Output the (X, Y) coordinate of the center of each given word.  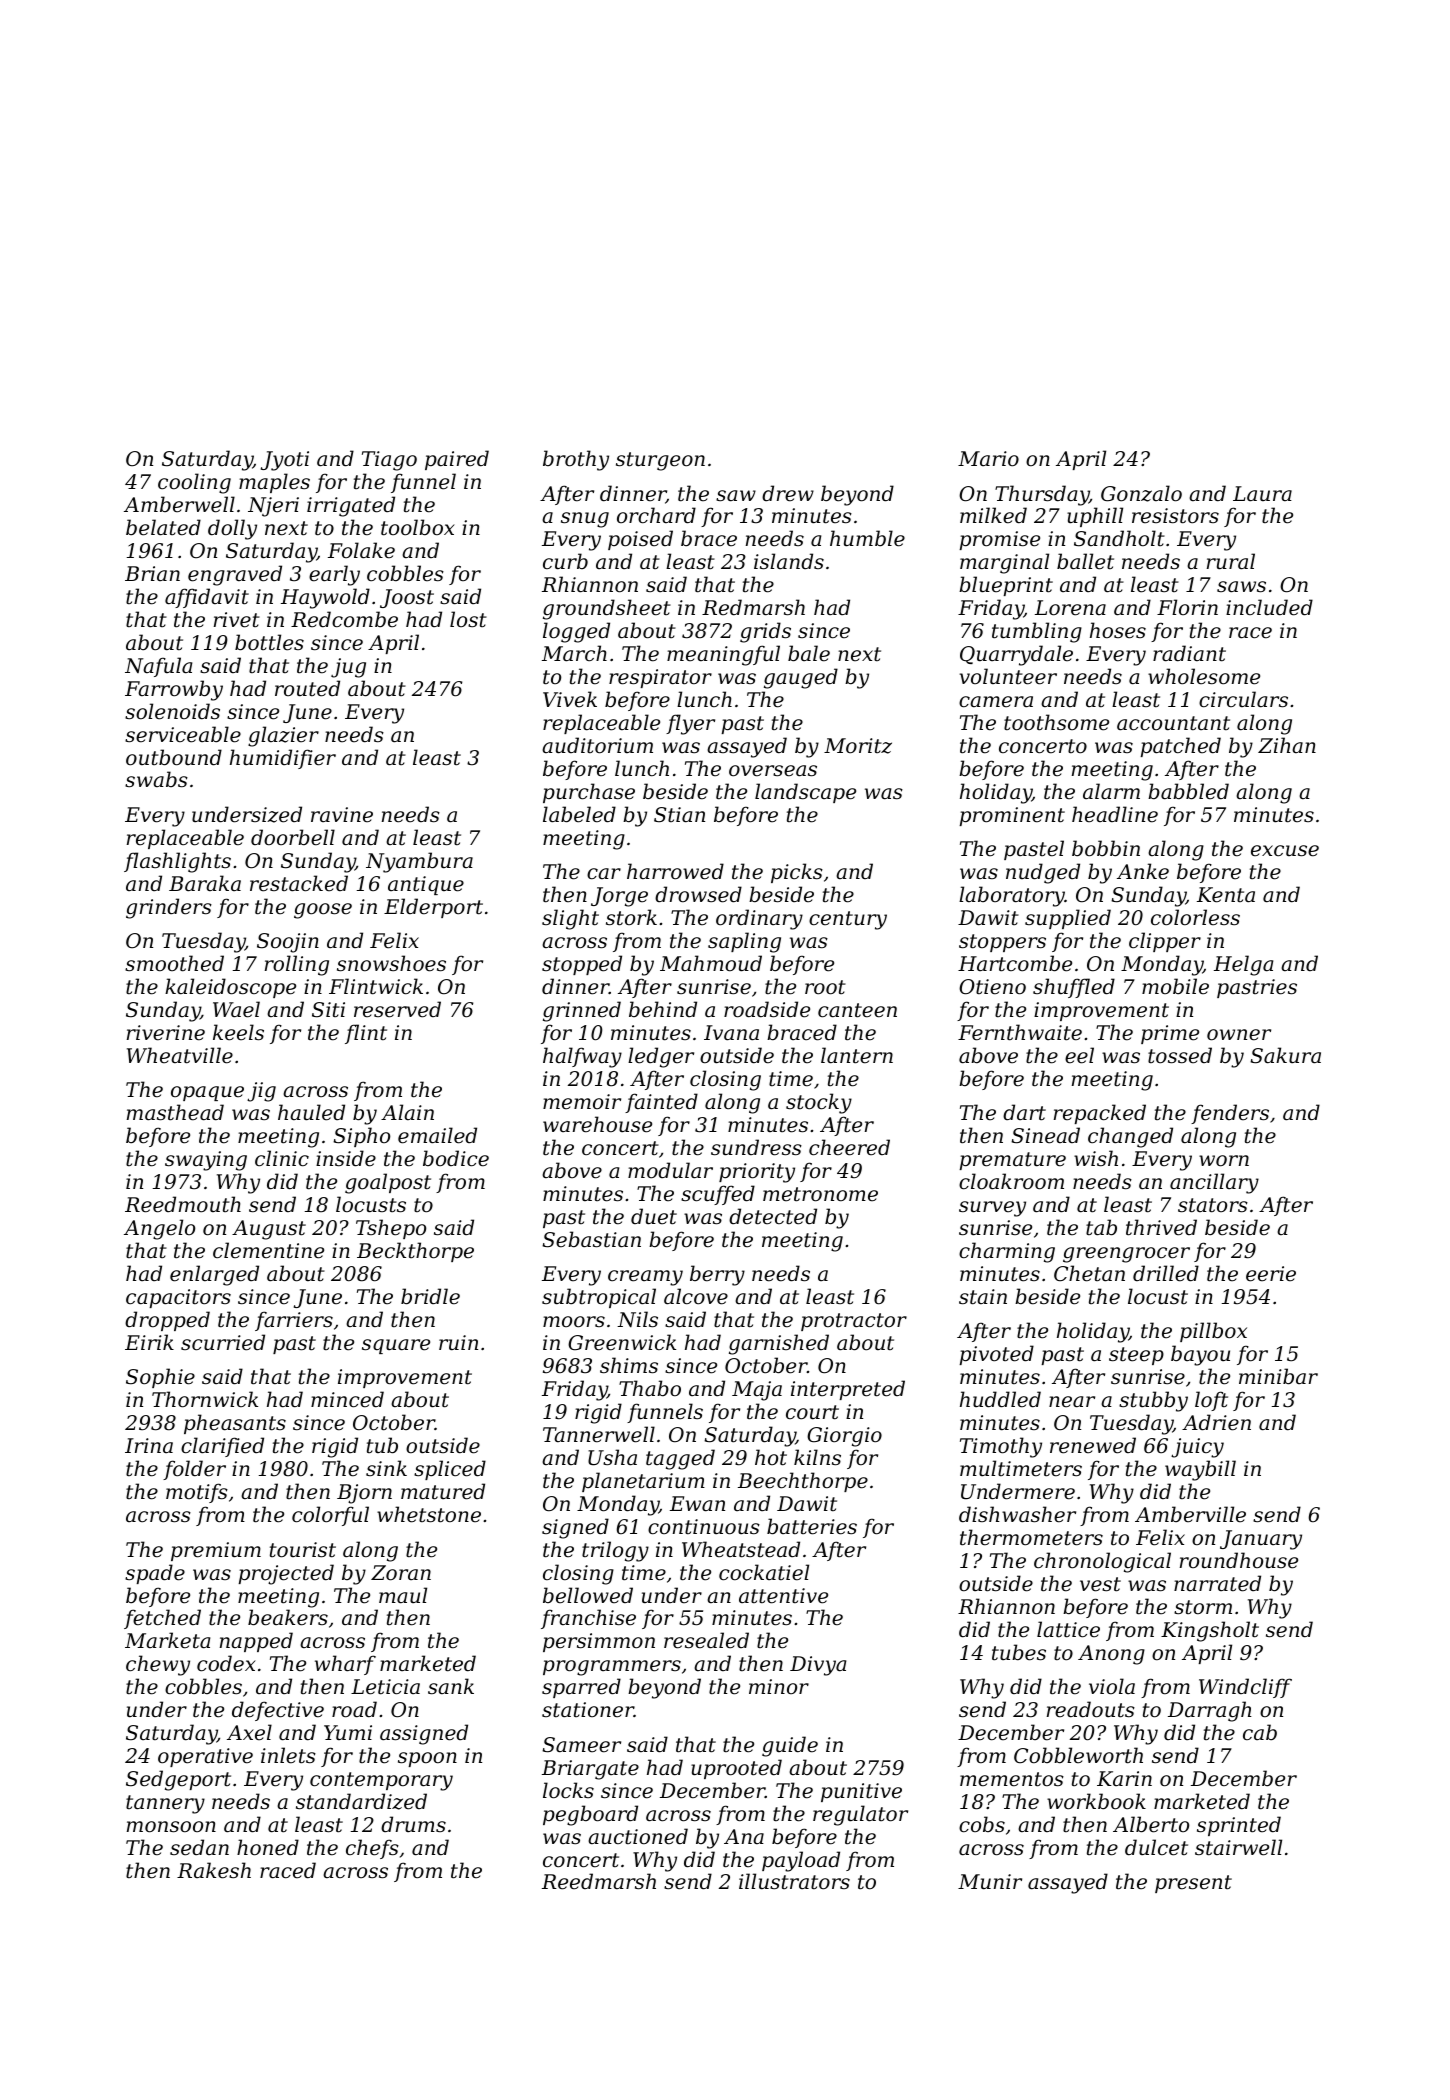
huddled (1000, 1399)
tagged (680, 1459)
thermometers (1031, 1537)
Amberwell (179, 504)
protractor (854, 1322)
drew (788, 493)
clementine (268, 1250)
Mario (988, 459)
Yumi (348, 1732)
